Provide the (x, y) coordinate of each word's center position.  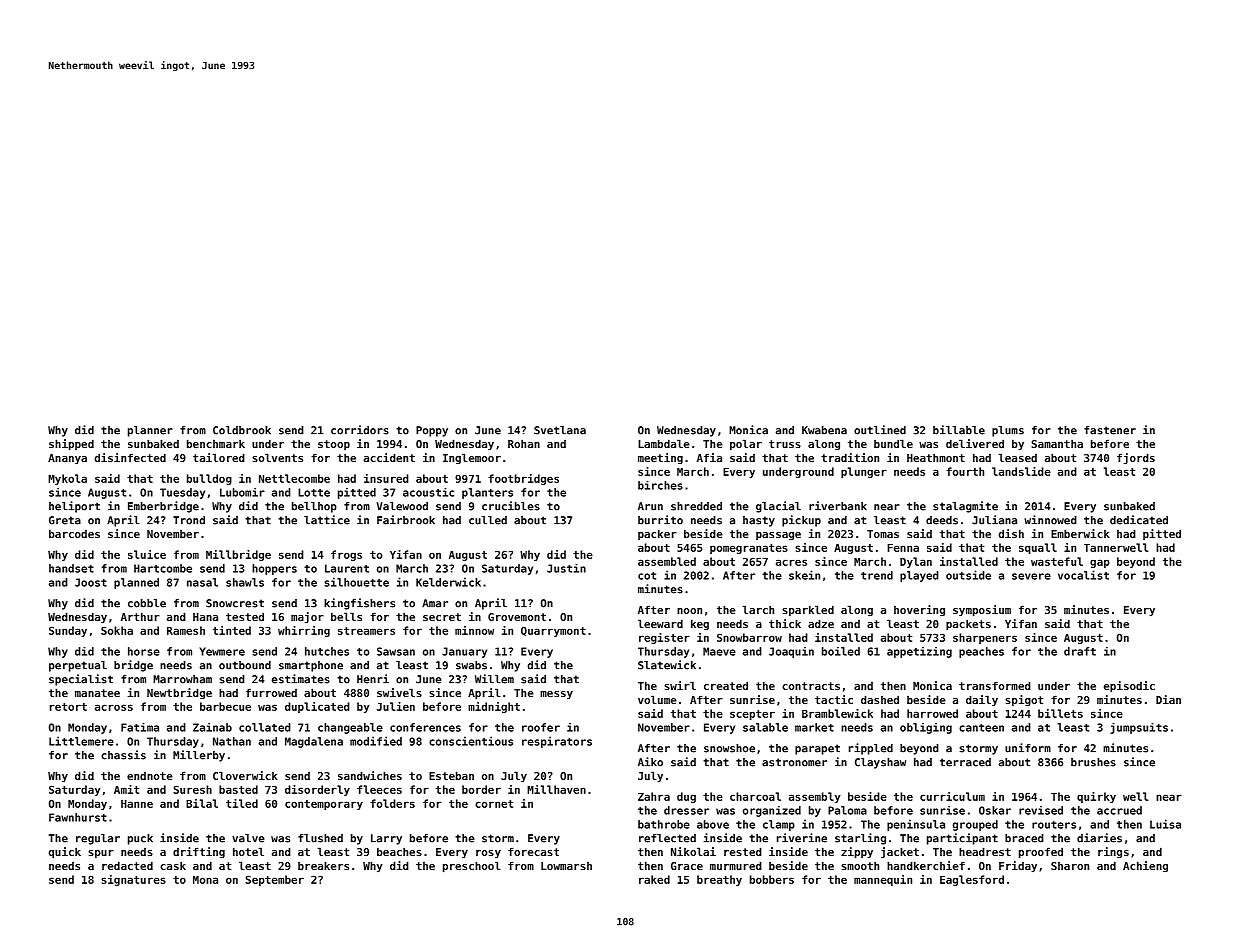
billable (959, 430)
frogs (346, 555)
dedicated (1139, 520)
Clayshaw (880, 763)
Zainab (212, 727)
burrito (660, 520)
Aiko (650, 762)
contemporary (324, 805)
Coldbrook (242, 430)
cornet (494, 804)
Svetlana (560, 430)
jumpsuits (1139, 728)
